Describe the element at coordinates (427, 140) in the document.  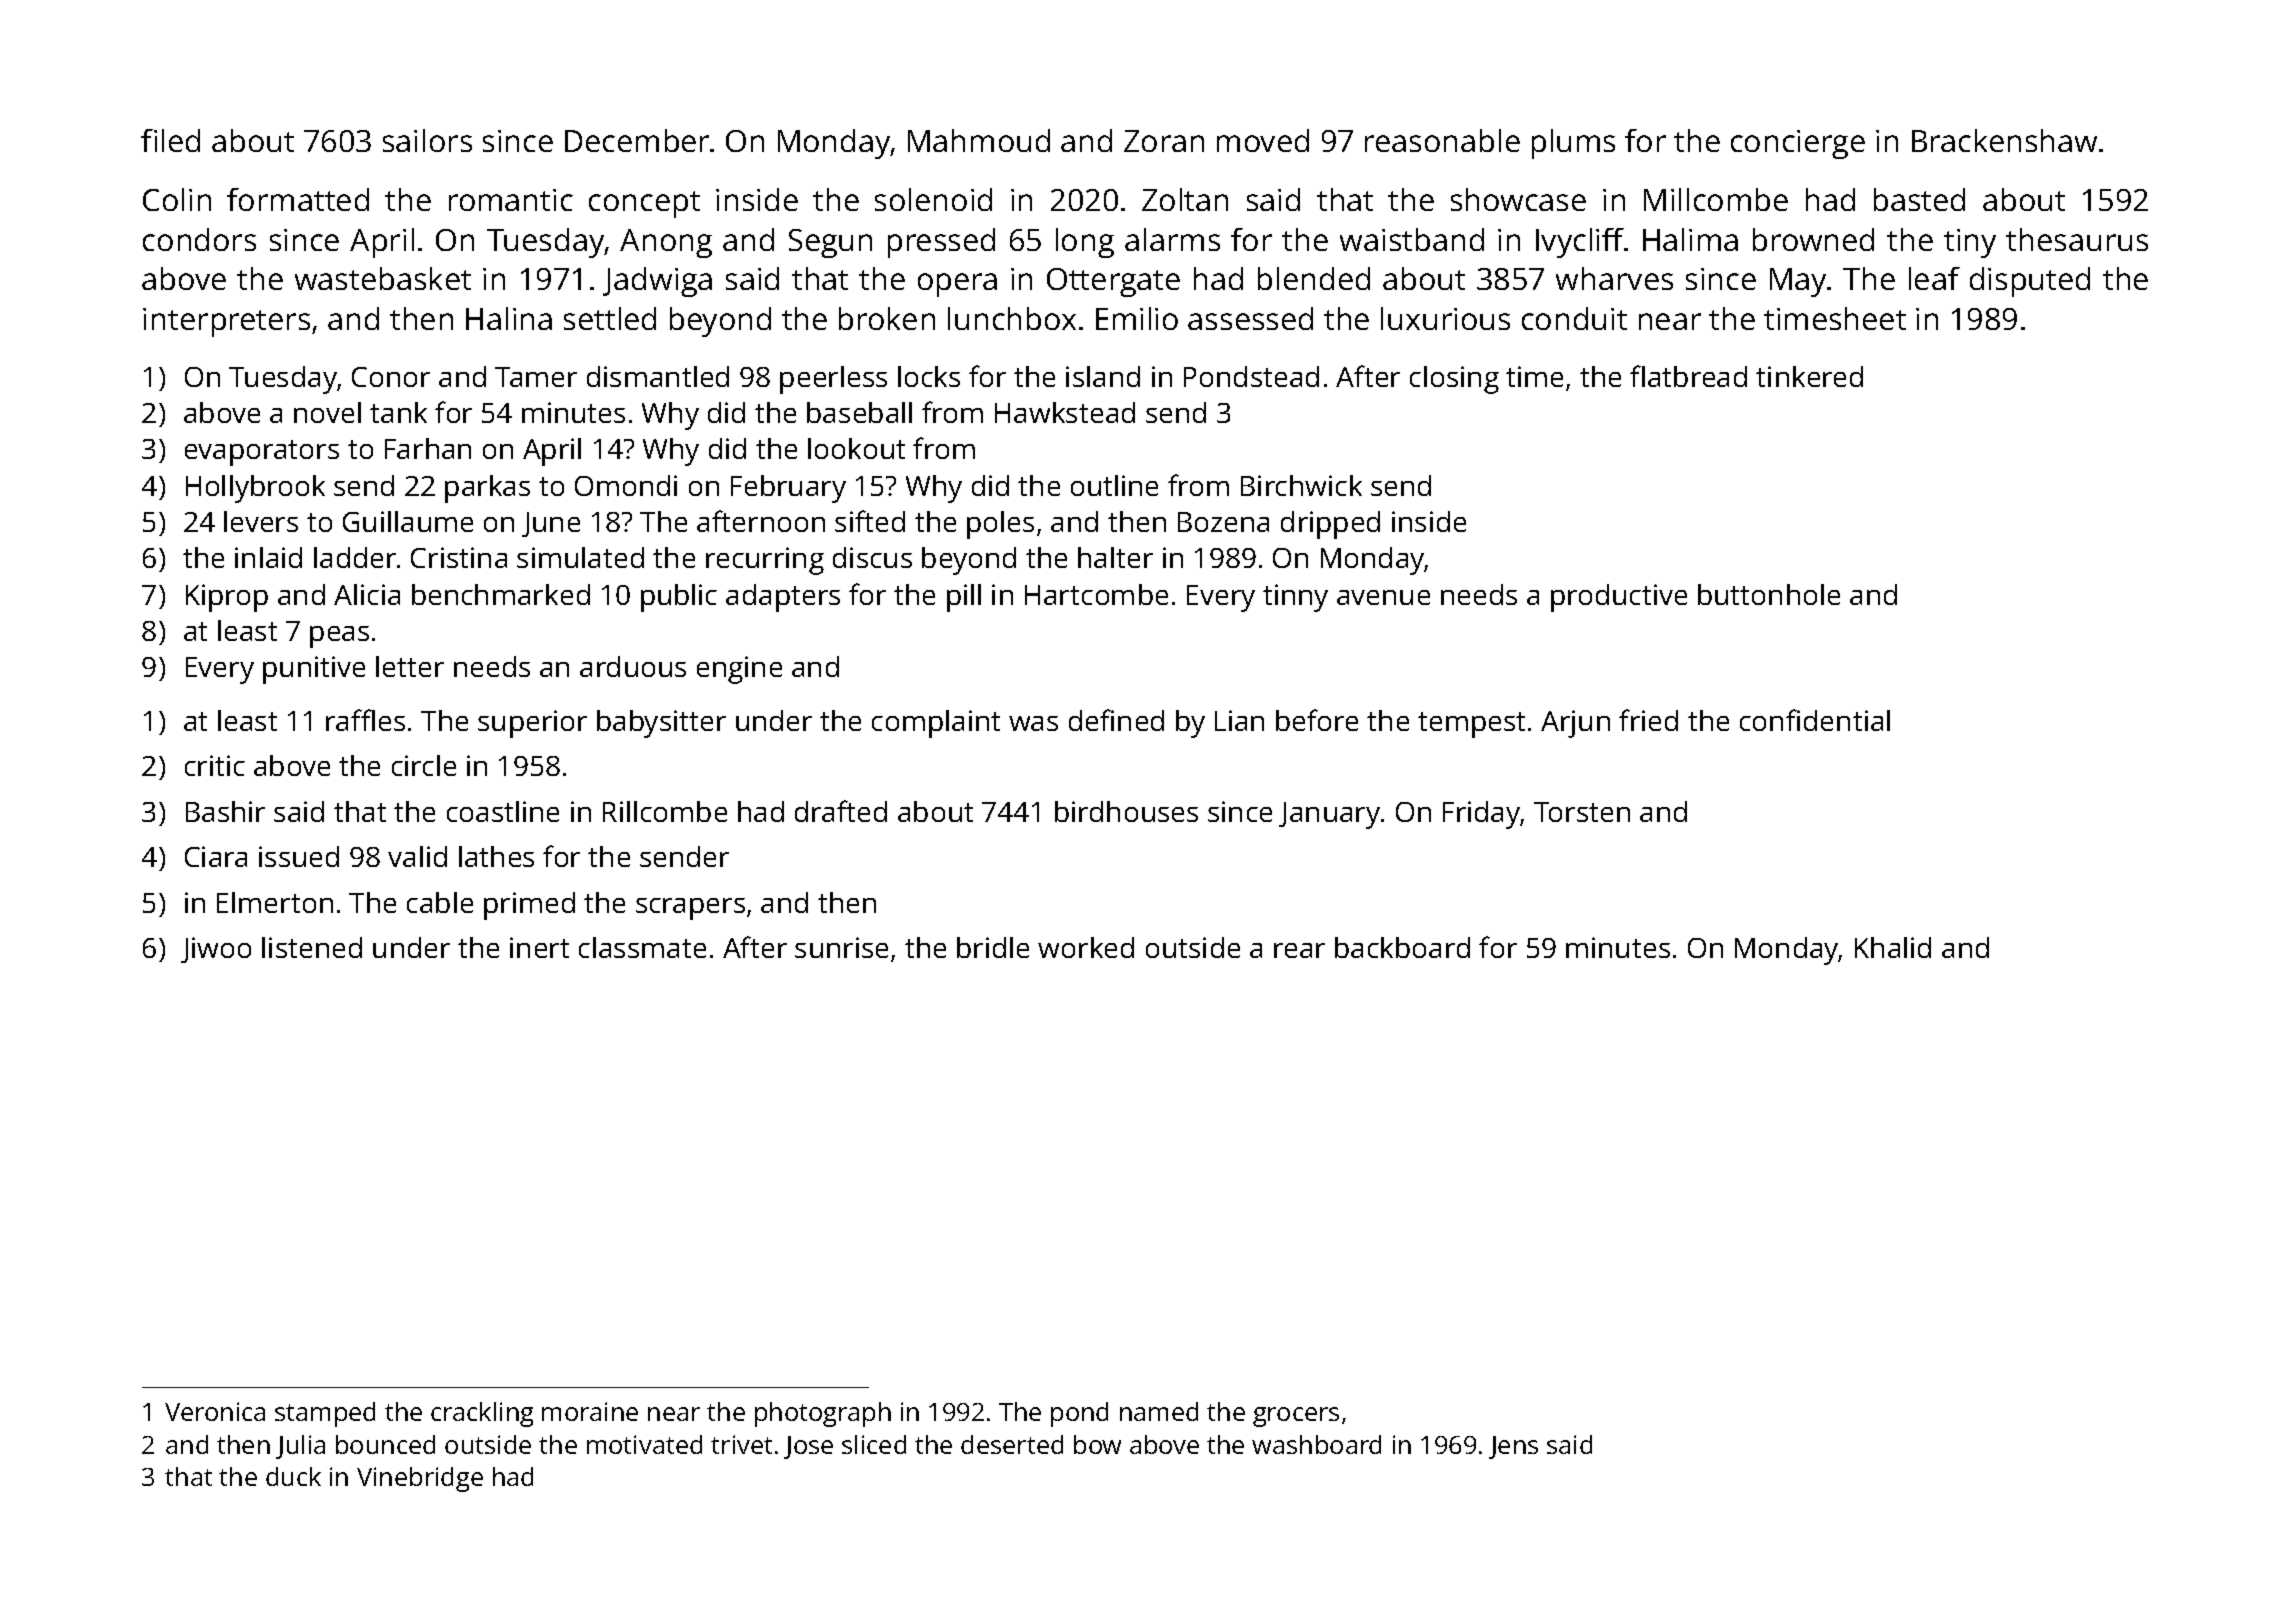
I see `sailors` at that location.
